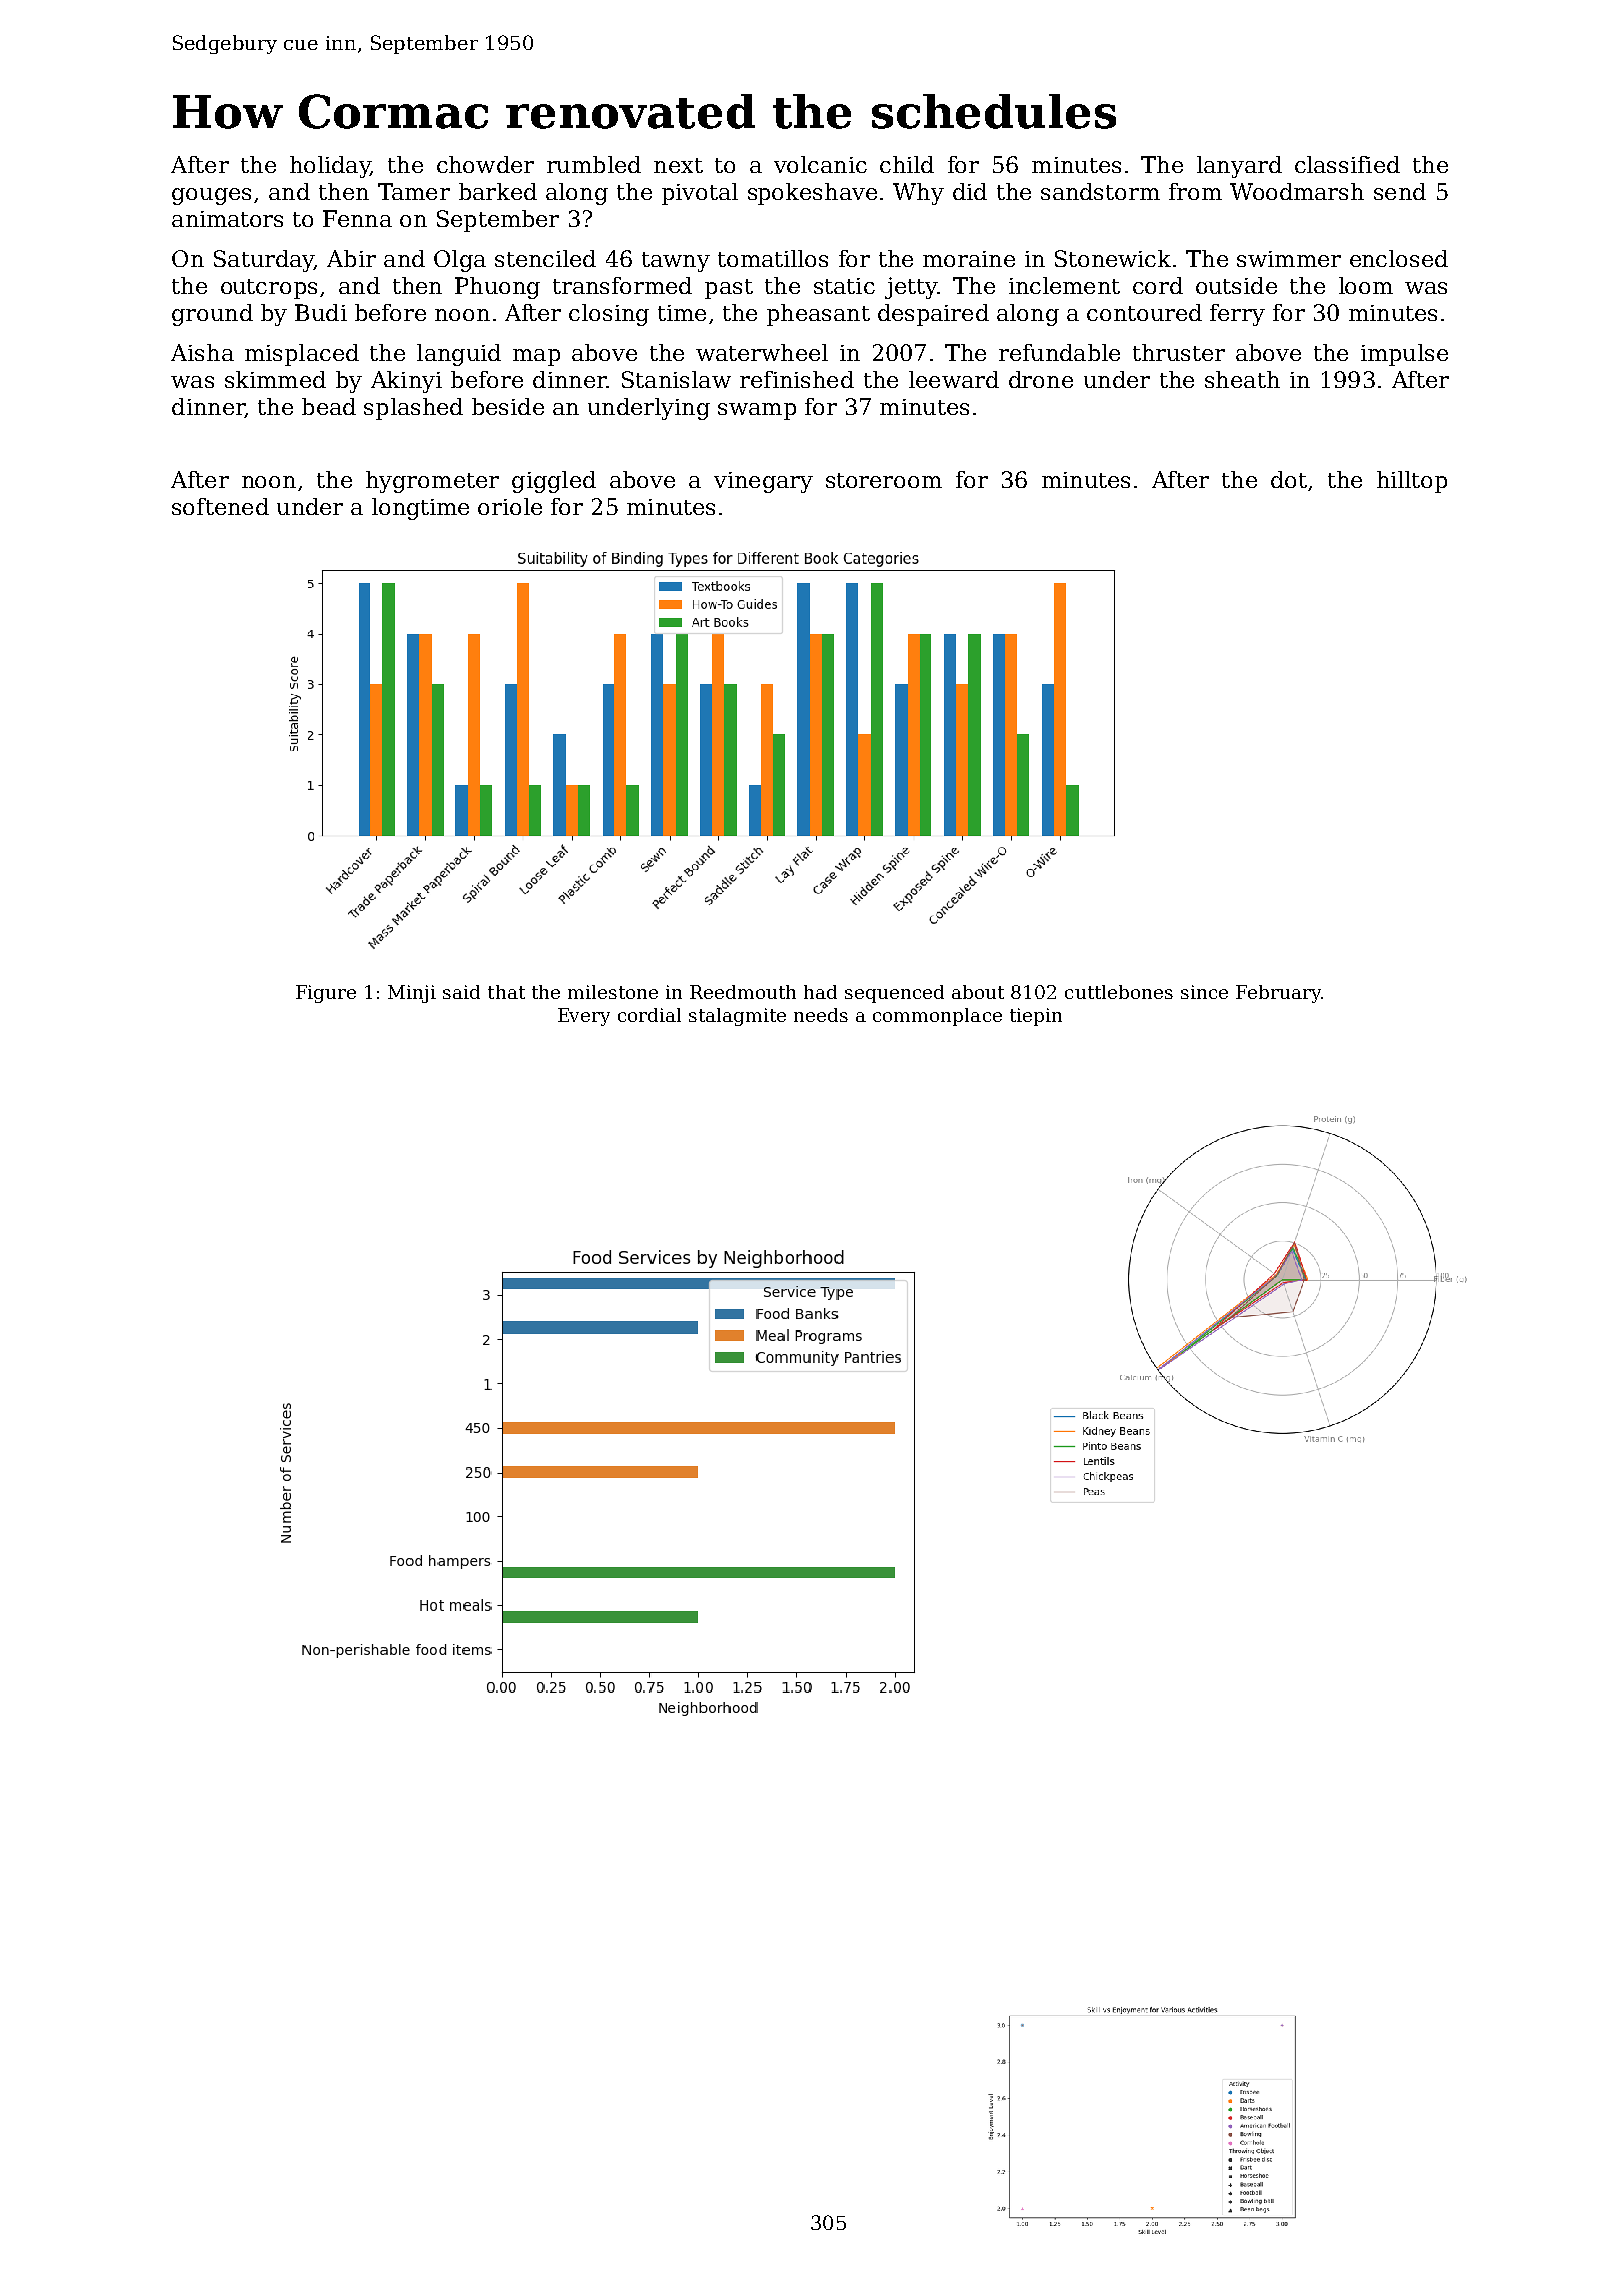  I want to click on had, so click(820, 992).
